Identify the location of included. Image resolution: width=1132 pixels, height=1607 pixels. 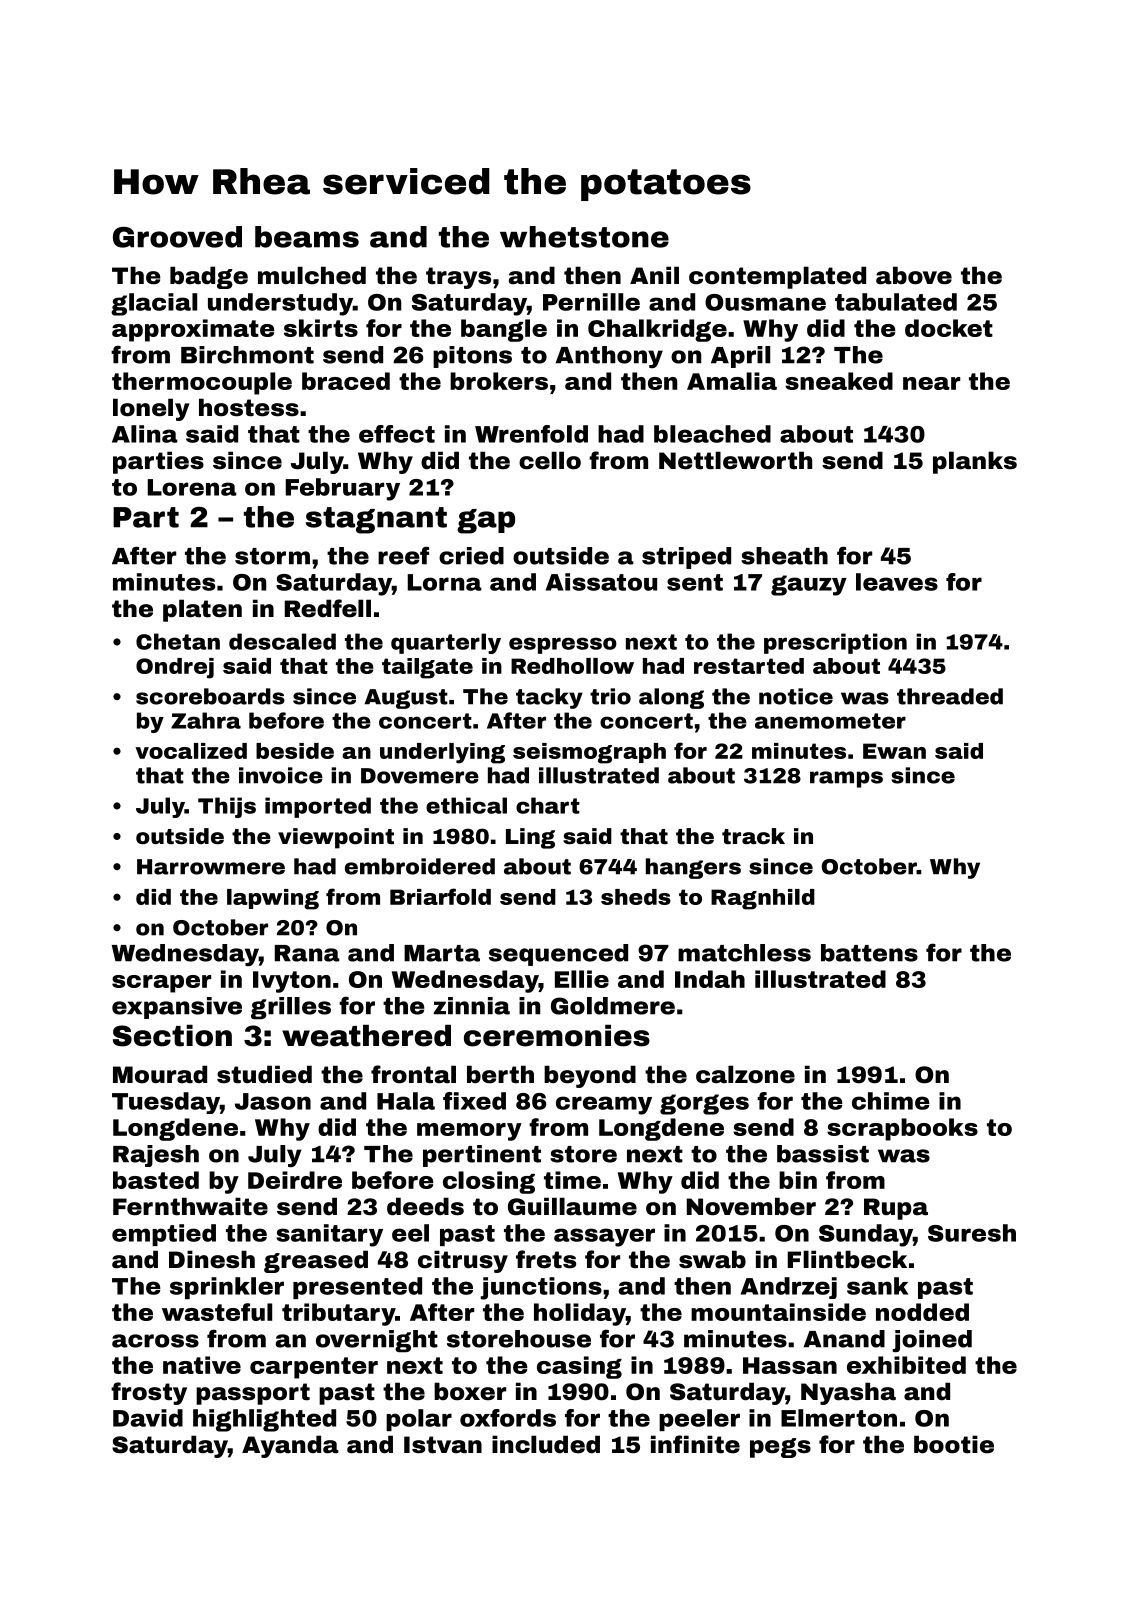
(546, 1444).
